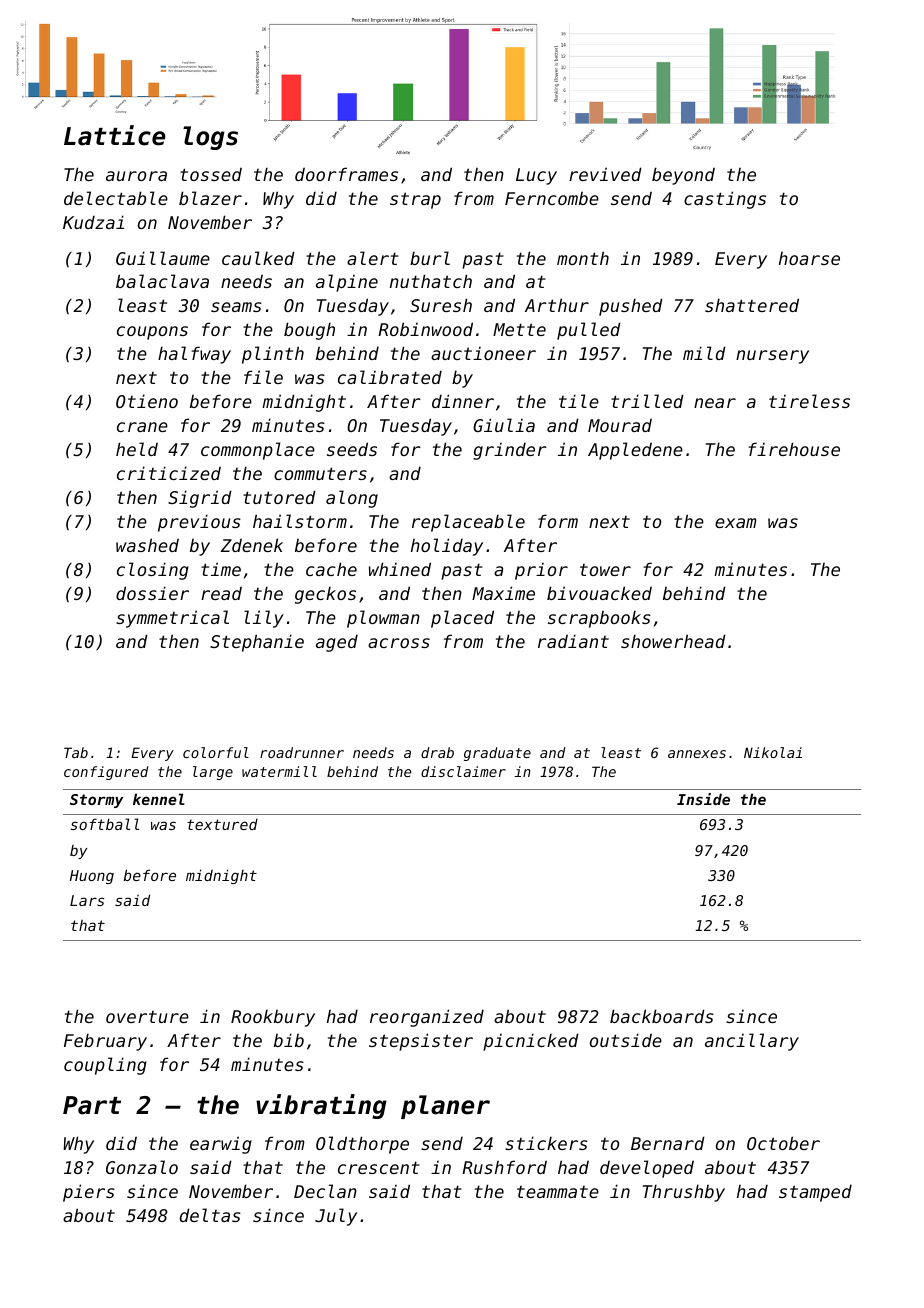 The width and height of the screenshot is (924, 1308). What do you see at coordinates (437, 752) in the screenshot?
I see `drab` at bounding box center [437, 752].
